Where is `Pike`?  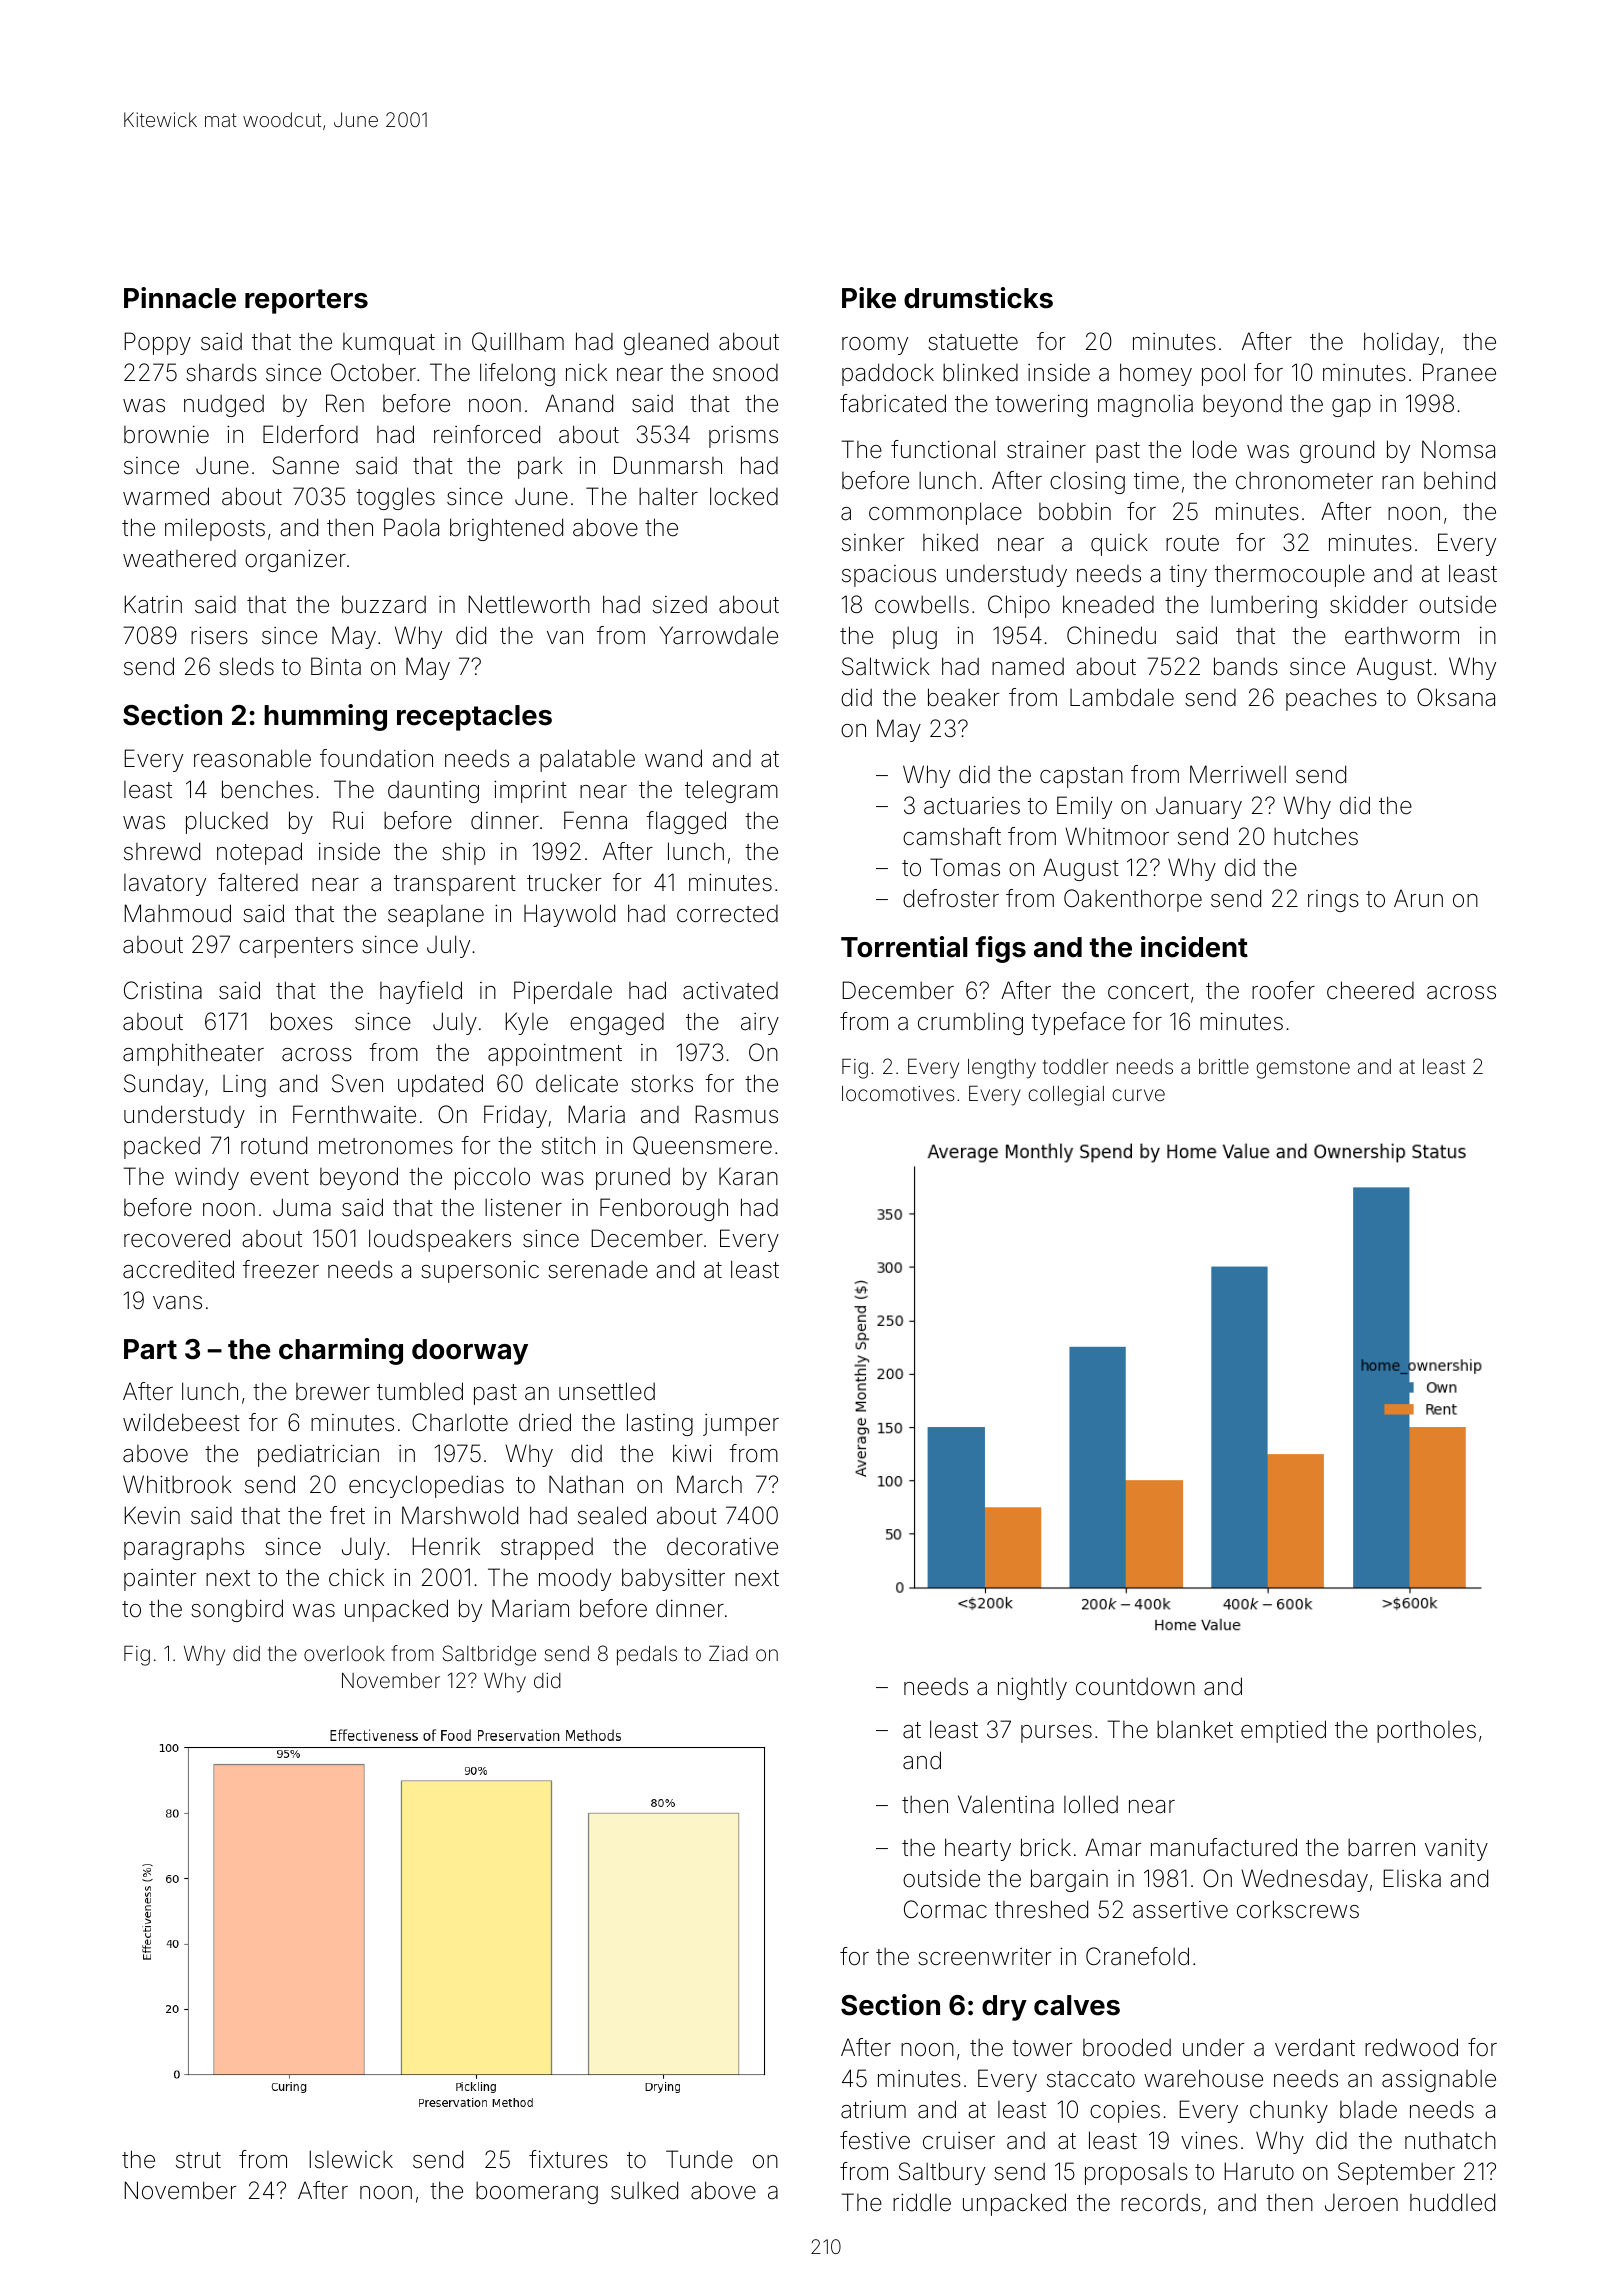
Pike is located at coordinates (869, 298).
